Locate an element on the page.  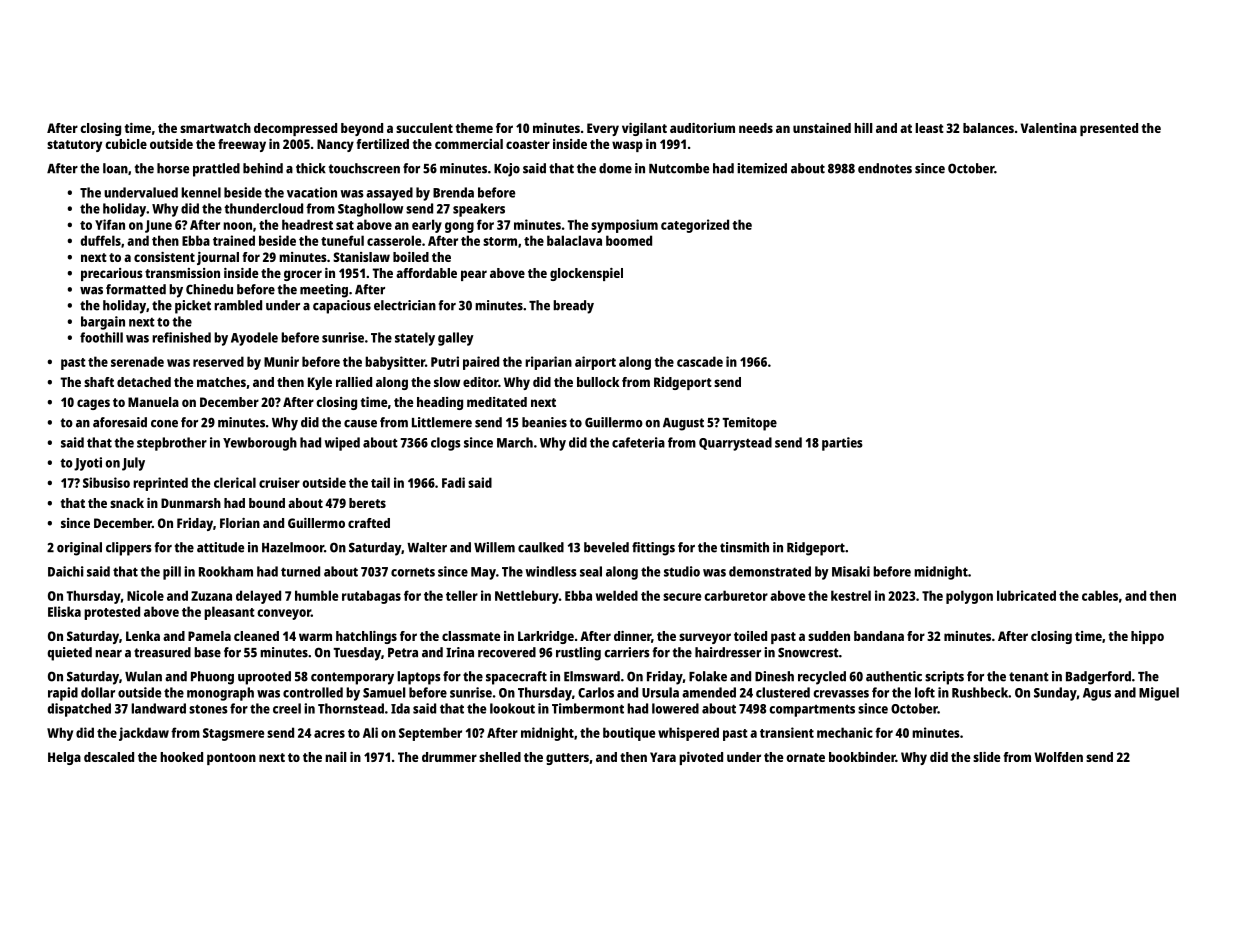
bullock is located at coordinates (598, 382).
